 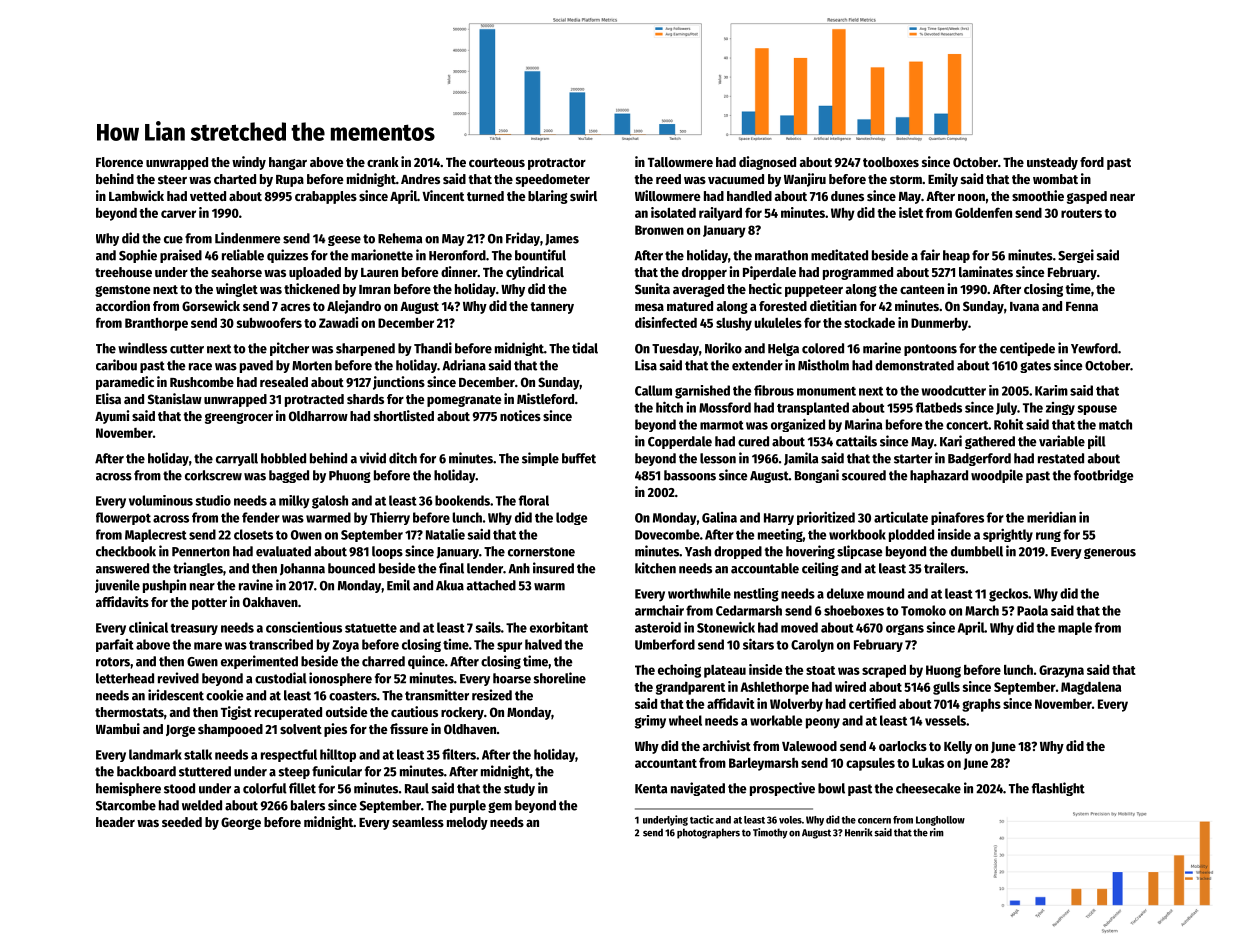 I want to click on insured, so click(x=553, y=568).
